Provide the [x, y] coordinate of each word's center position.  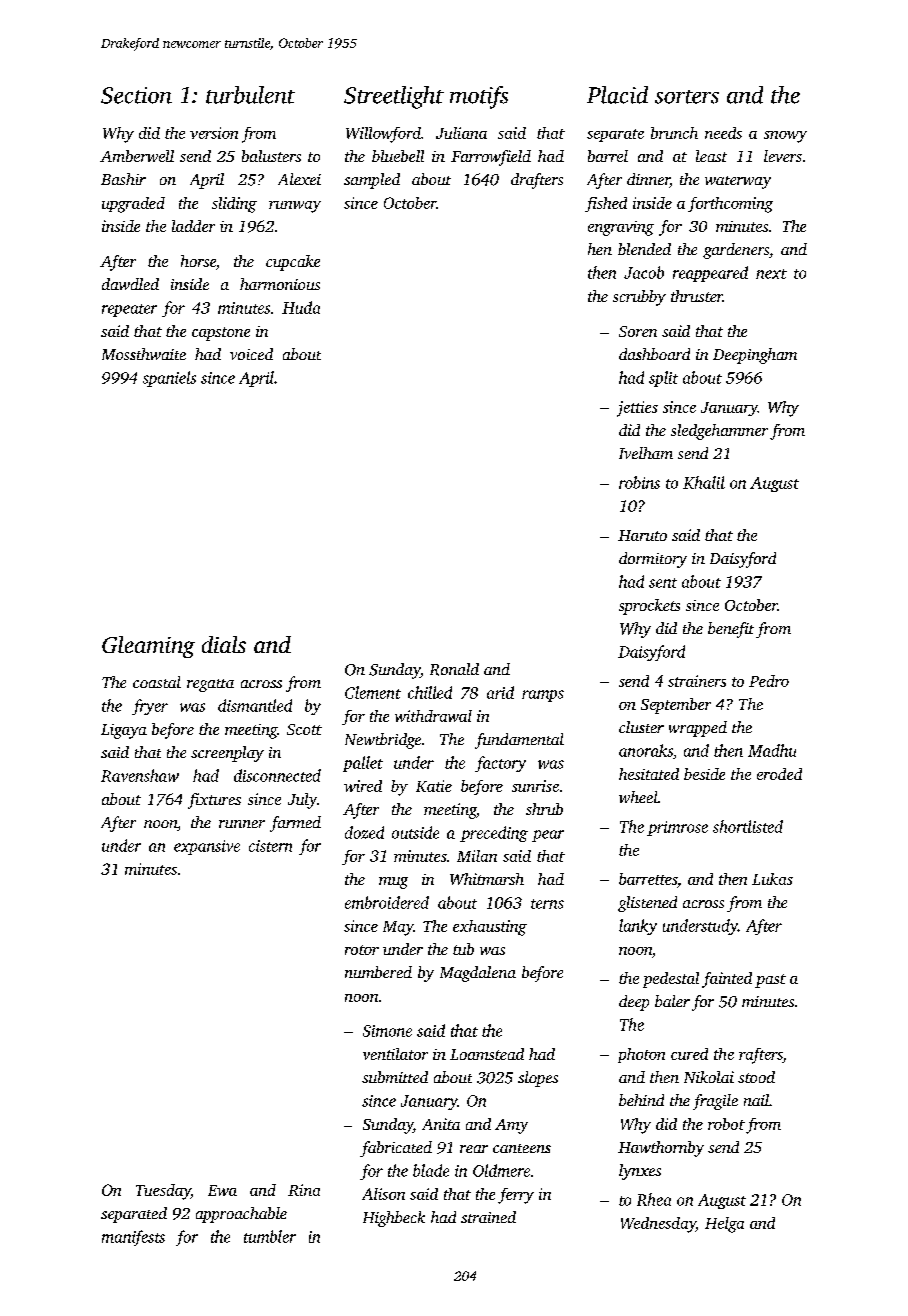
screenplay [227, 754]
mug [393, 883]
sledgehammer [719, 432]
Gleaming [148, 647]
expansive [207, 847]
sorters [687, 97]
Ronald [454, 669]
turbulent [250, 95]
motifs [479, 97]
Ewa [222, 1190]
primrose [677, 828]
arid [500, 692]
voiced [251, 354]
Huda [301, 307]
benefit [731, 630]
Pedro [769, 681]
